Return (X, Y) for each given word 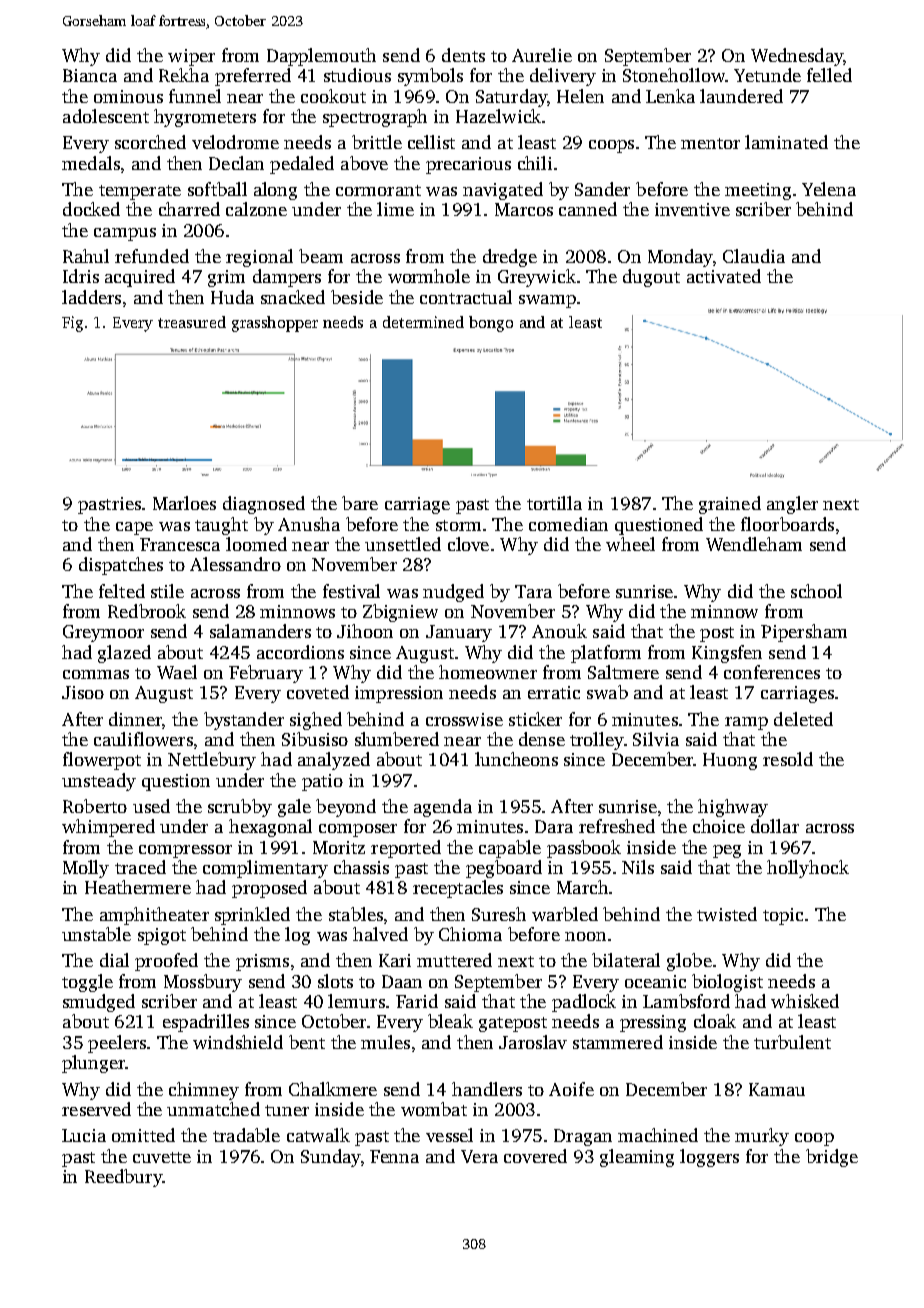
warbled (565, 914)
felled (829, 75)
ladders (91, 297)
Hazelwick (498, 116)
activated (724, 276)
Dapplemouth (321, 57)
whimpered (108, 828)
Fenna (394, 1156)
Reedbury (123, 1178)
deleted (803, 719)
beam (321, 256)
